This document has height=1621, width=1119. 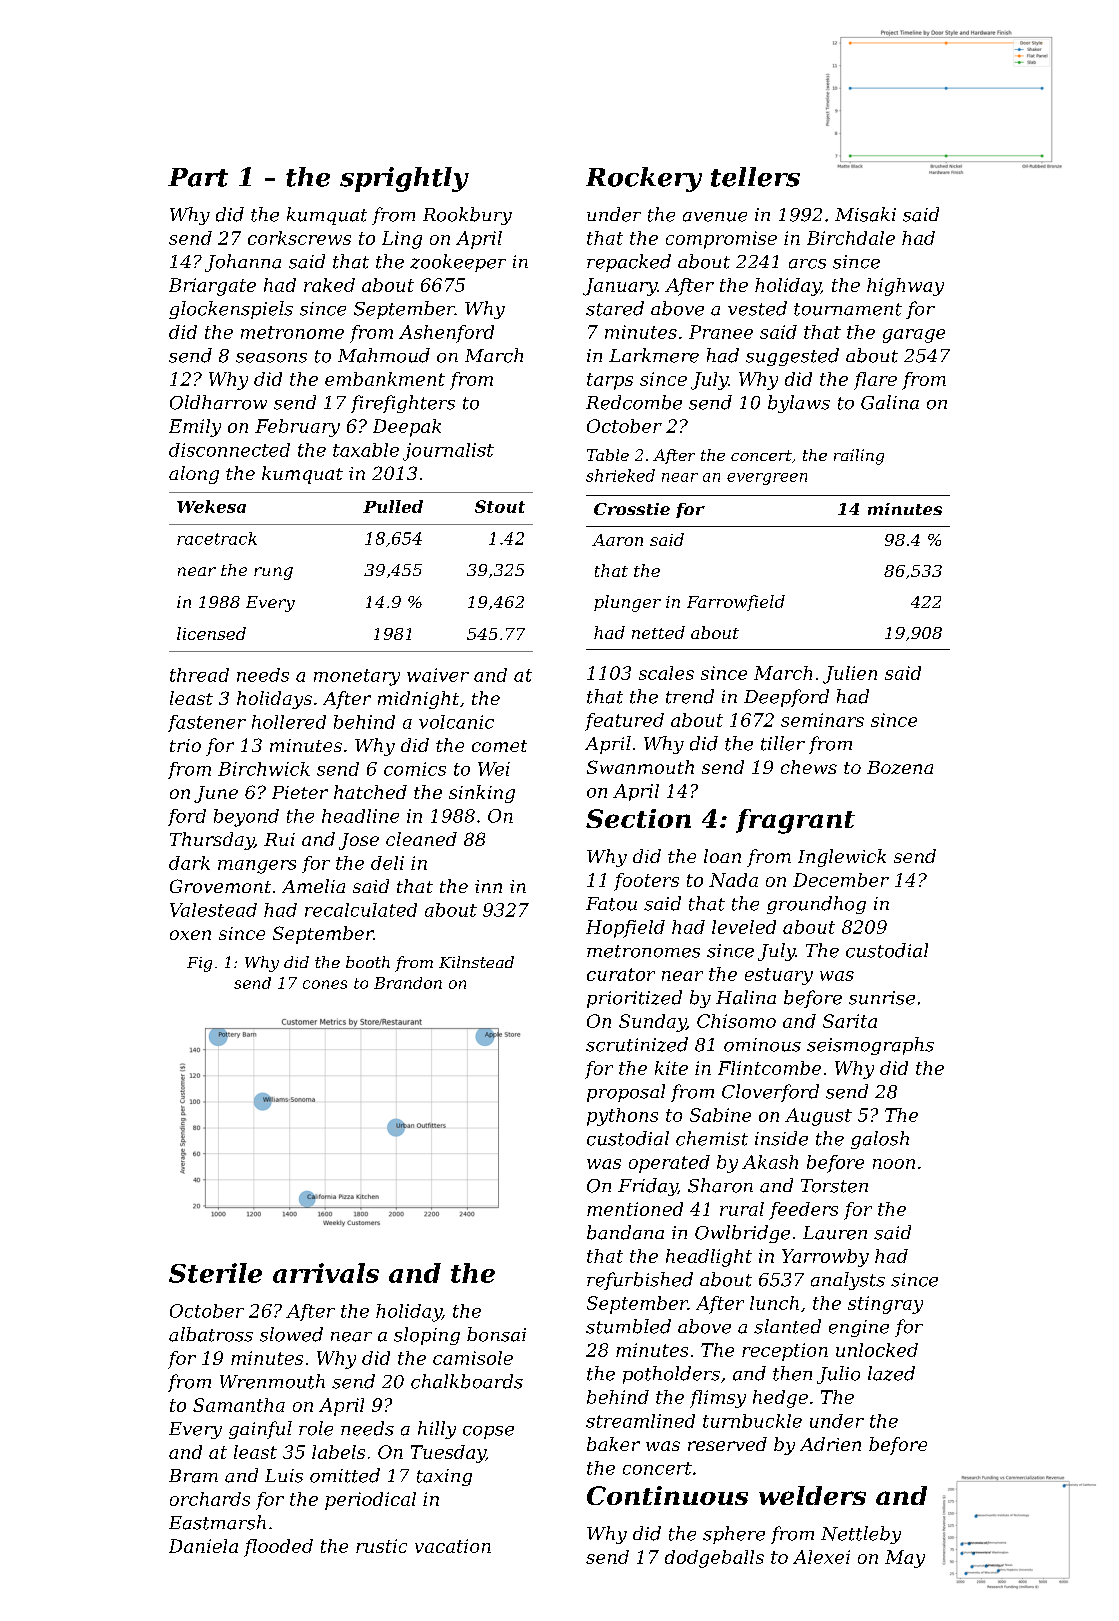 I want to click on Bozena, so click(x=900, y=767).
